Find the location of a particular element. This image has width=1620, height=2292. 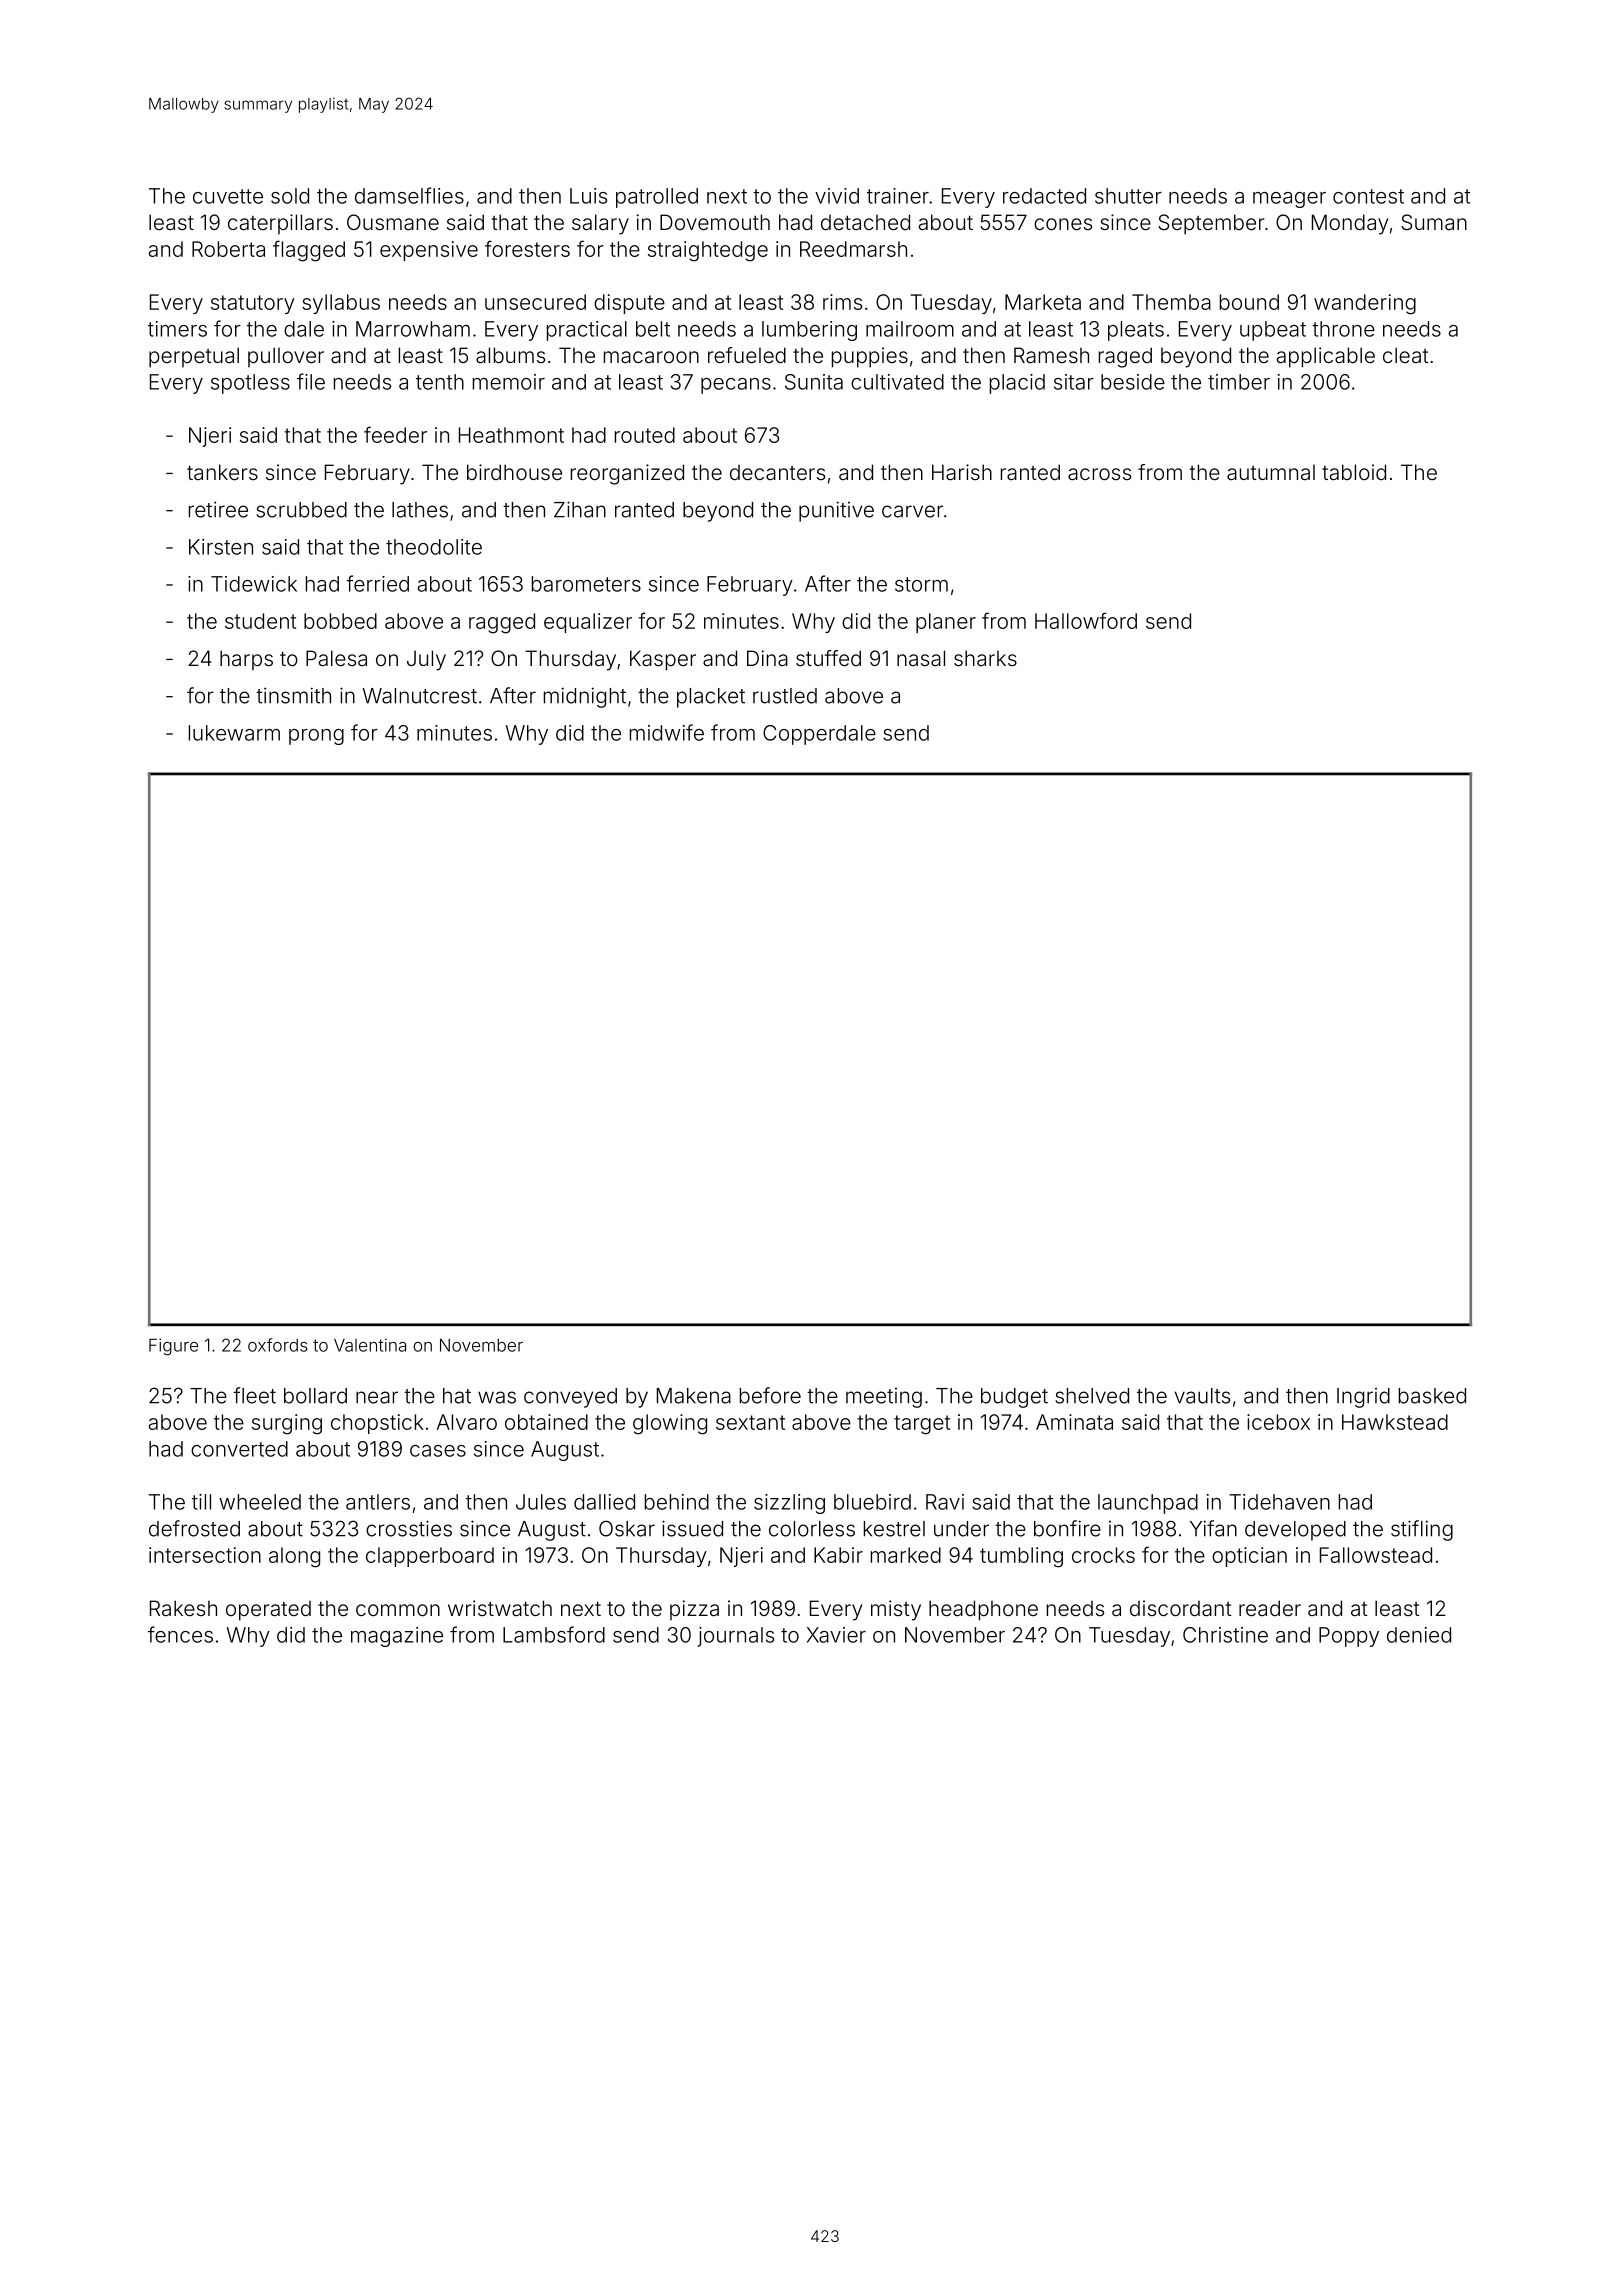

trainer is located at coordinates (898, 196).
